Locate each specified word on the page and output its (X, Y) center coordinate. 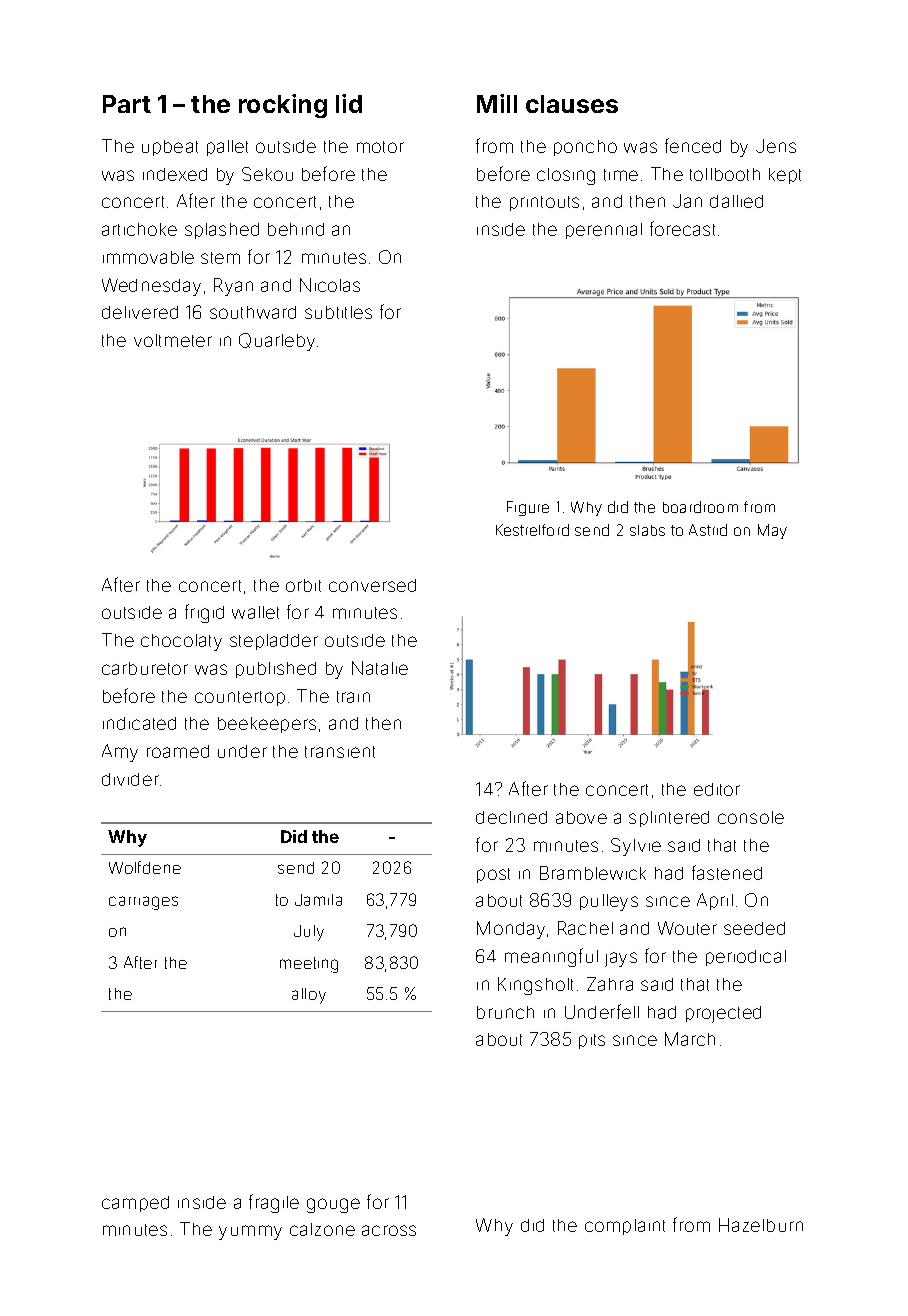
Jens (776, 146)
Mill (497, 103)
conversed (372, 585)
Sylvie (636, 847)
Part (127, 104)
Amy (120, 753)
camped (135, 1204)
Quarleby (277, 342)
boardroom (700, 507)
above (581, 817)
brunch (505, 1012)
